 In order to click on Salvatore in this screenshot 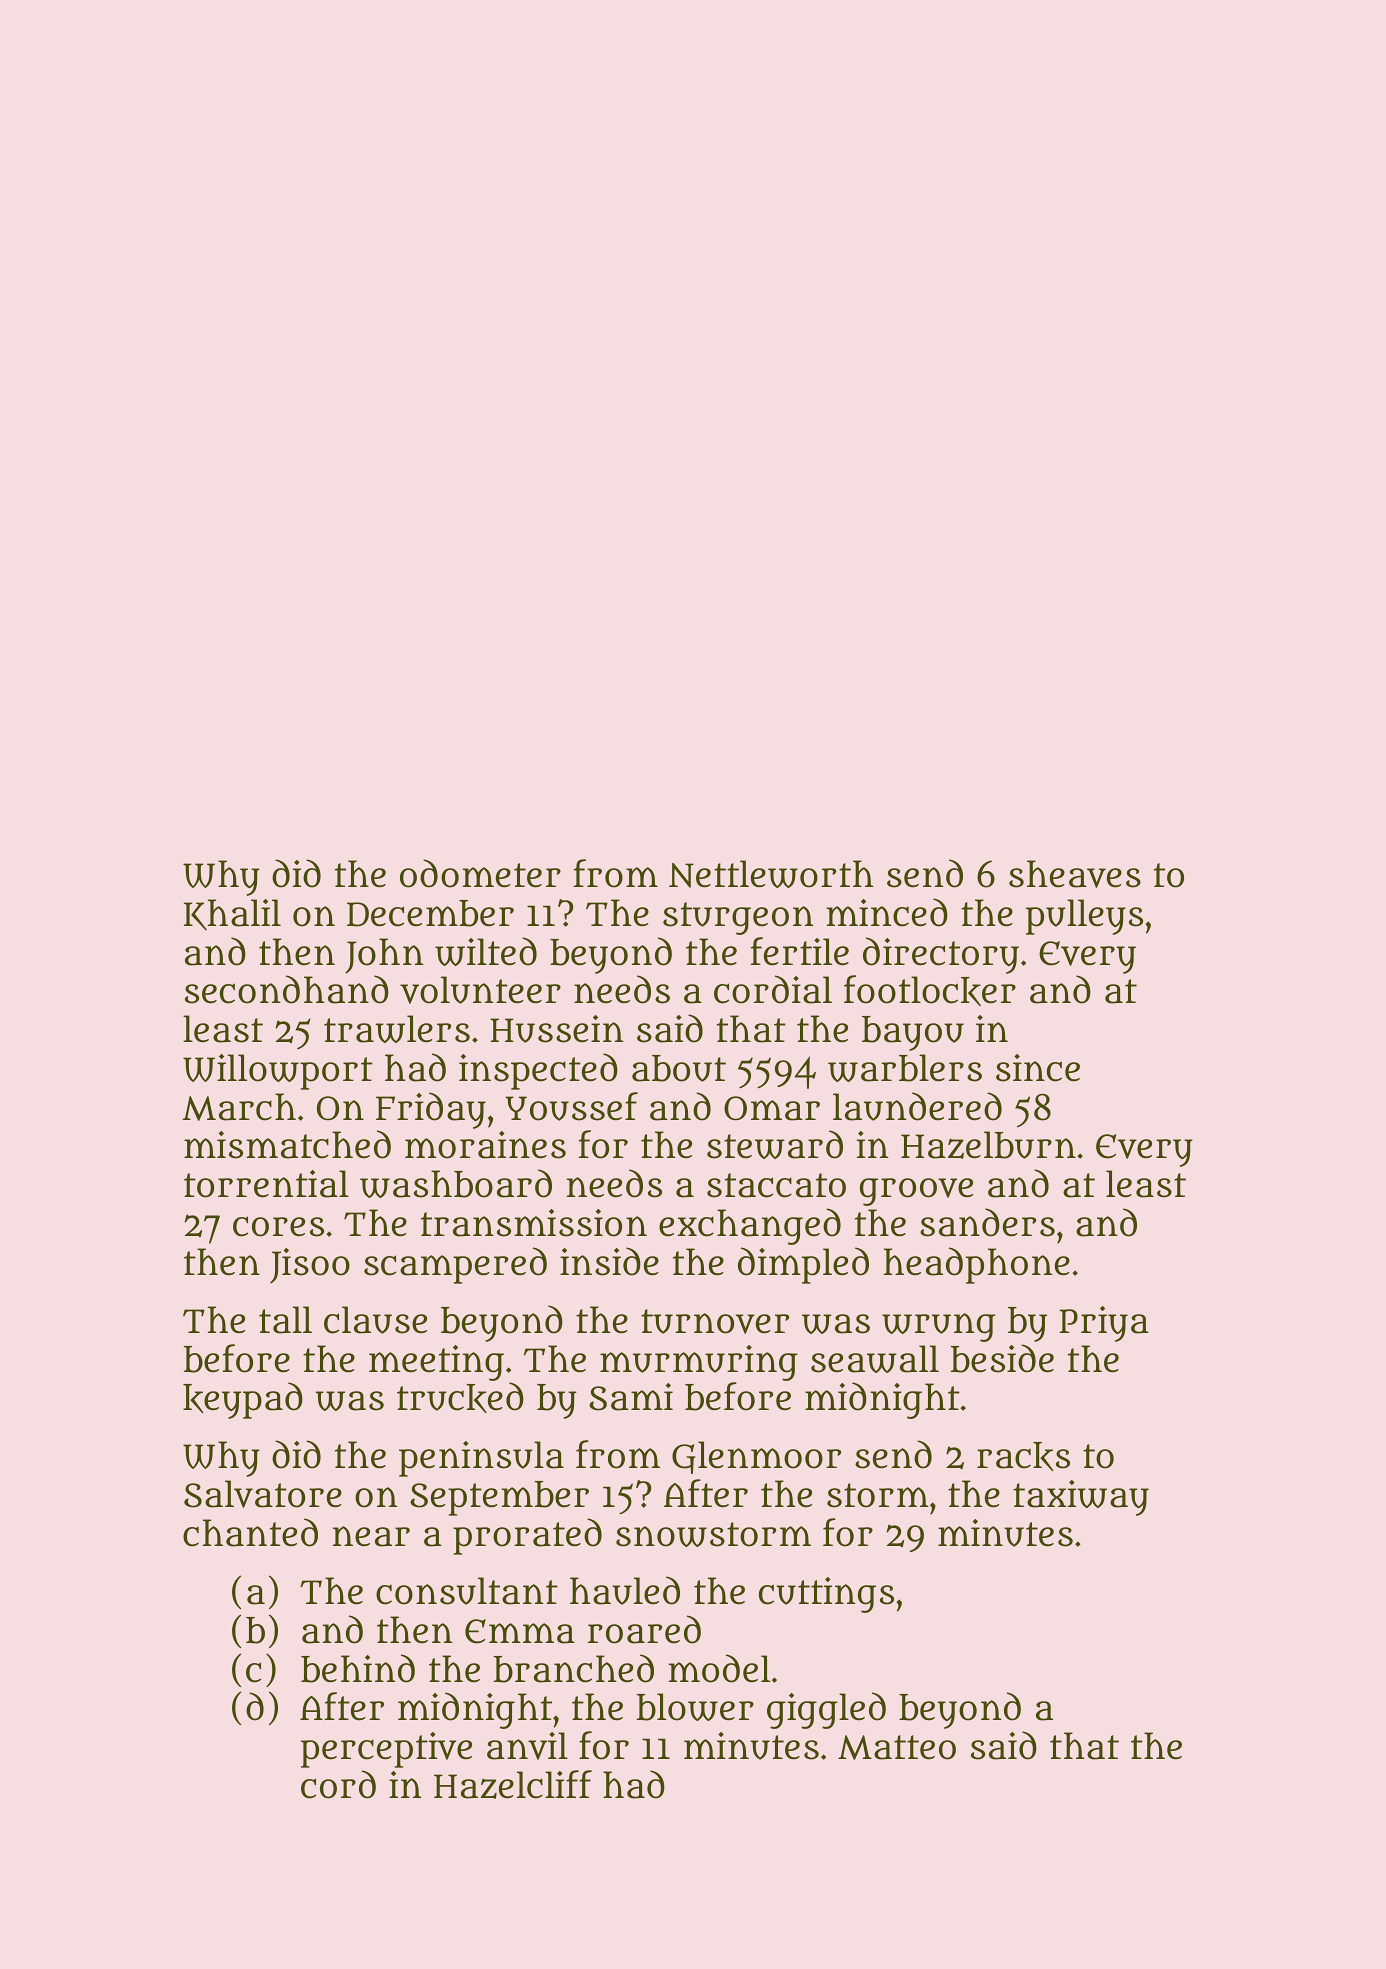, I will do `click(263, 1494)`.
